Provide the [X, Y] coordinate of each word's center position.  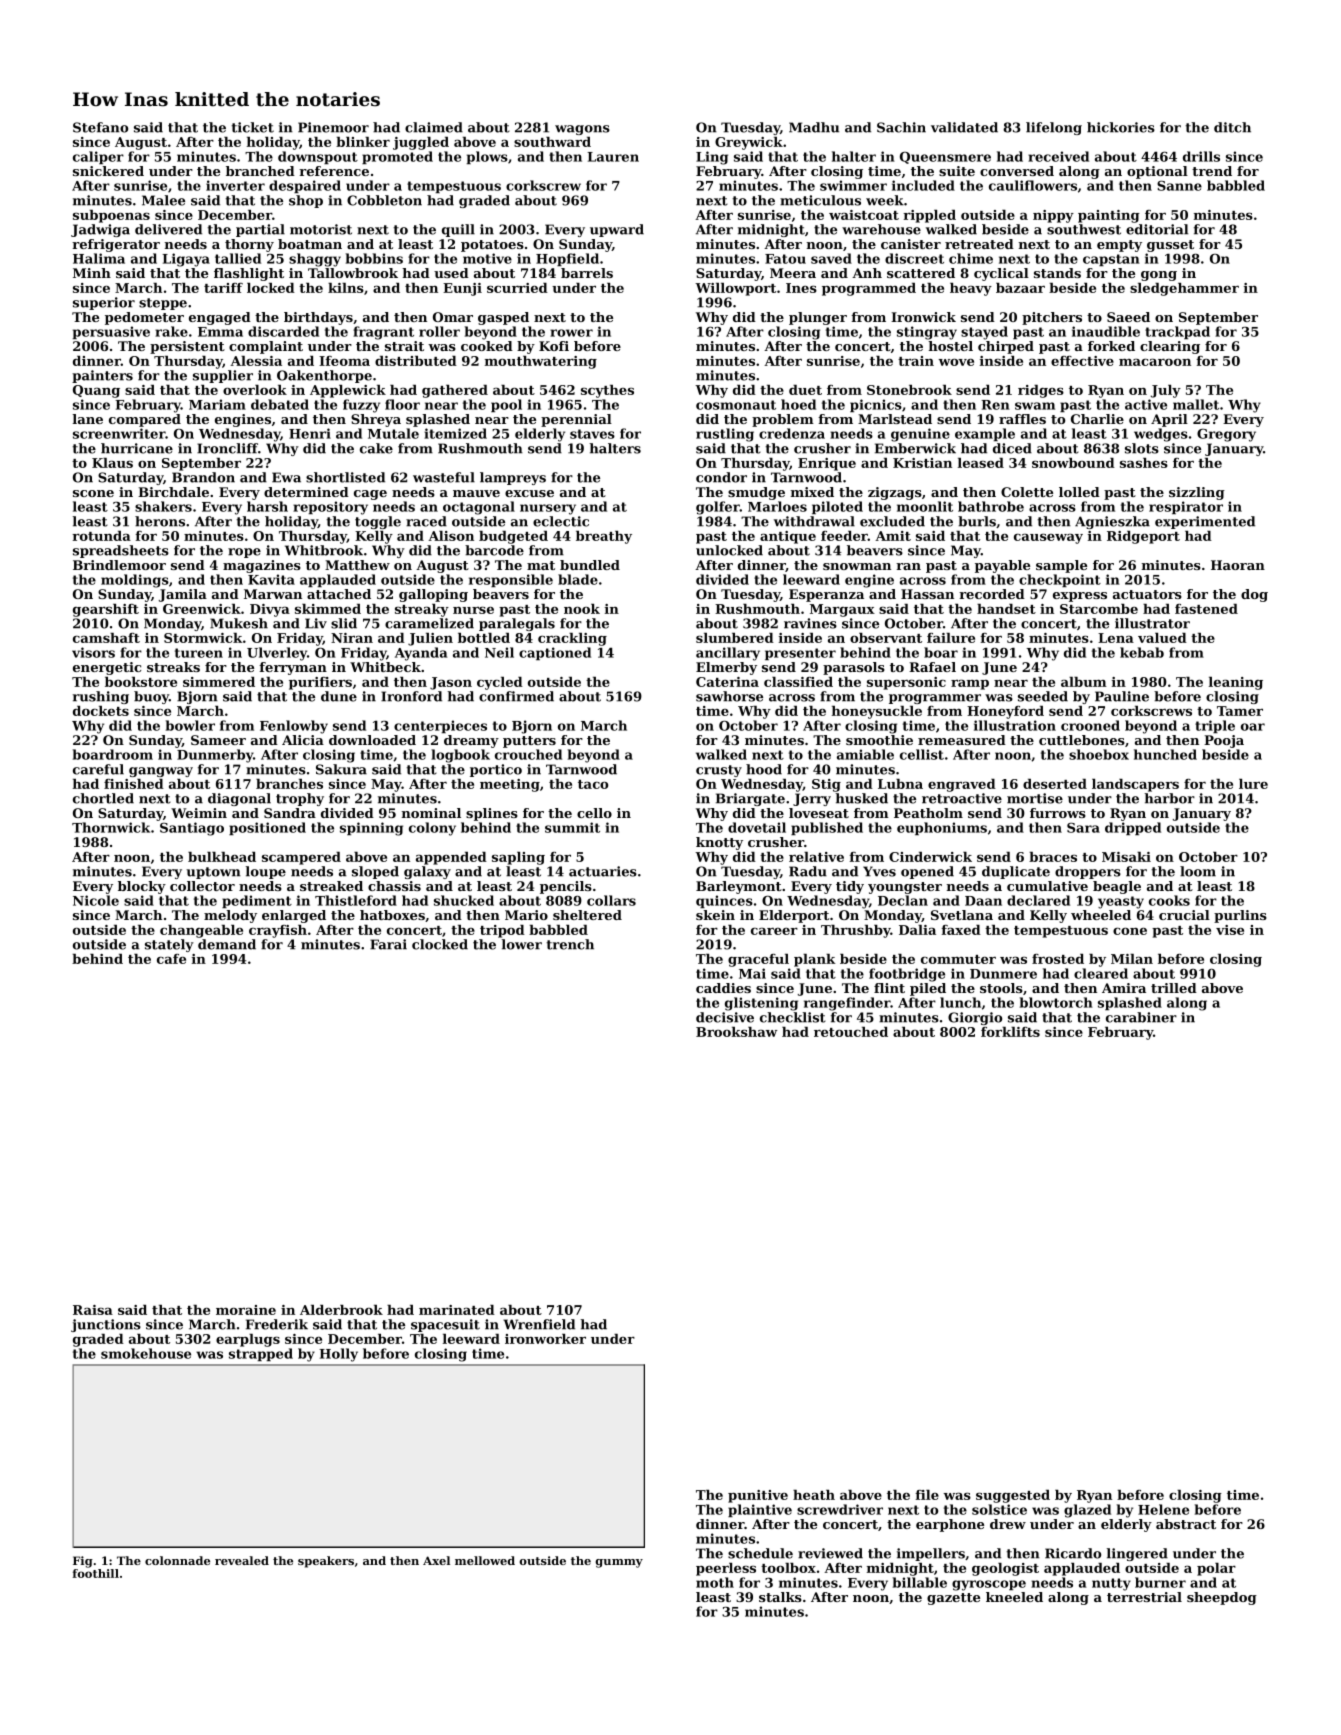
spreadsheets [121, 551]
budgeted [513, 537]
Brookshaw [736, 1032]
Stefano [100, 127]
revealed [242, 1560]
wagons [582, 130]
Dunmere [1003, 974]
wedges [1161, 435]
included [923, 185]
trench [570, 944]
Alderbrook [341, 1310]
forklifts [1010, 1032]
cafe [171, 959]
